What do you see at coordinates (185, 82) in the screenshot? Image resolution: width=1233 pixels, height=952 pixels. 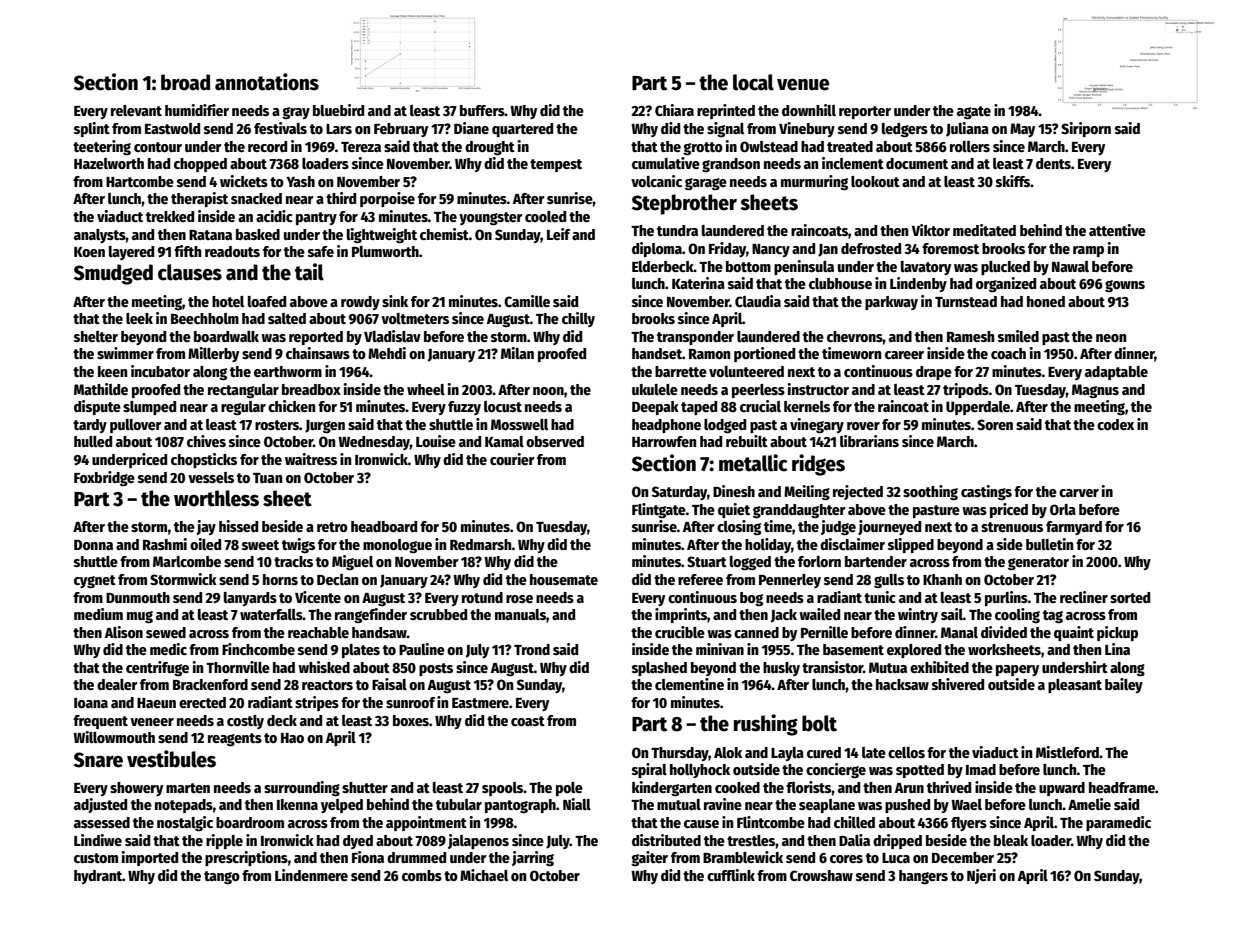 I see `broad` at bounding box center [185, 82].
